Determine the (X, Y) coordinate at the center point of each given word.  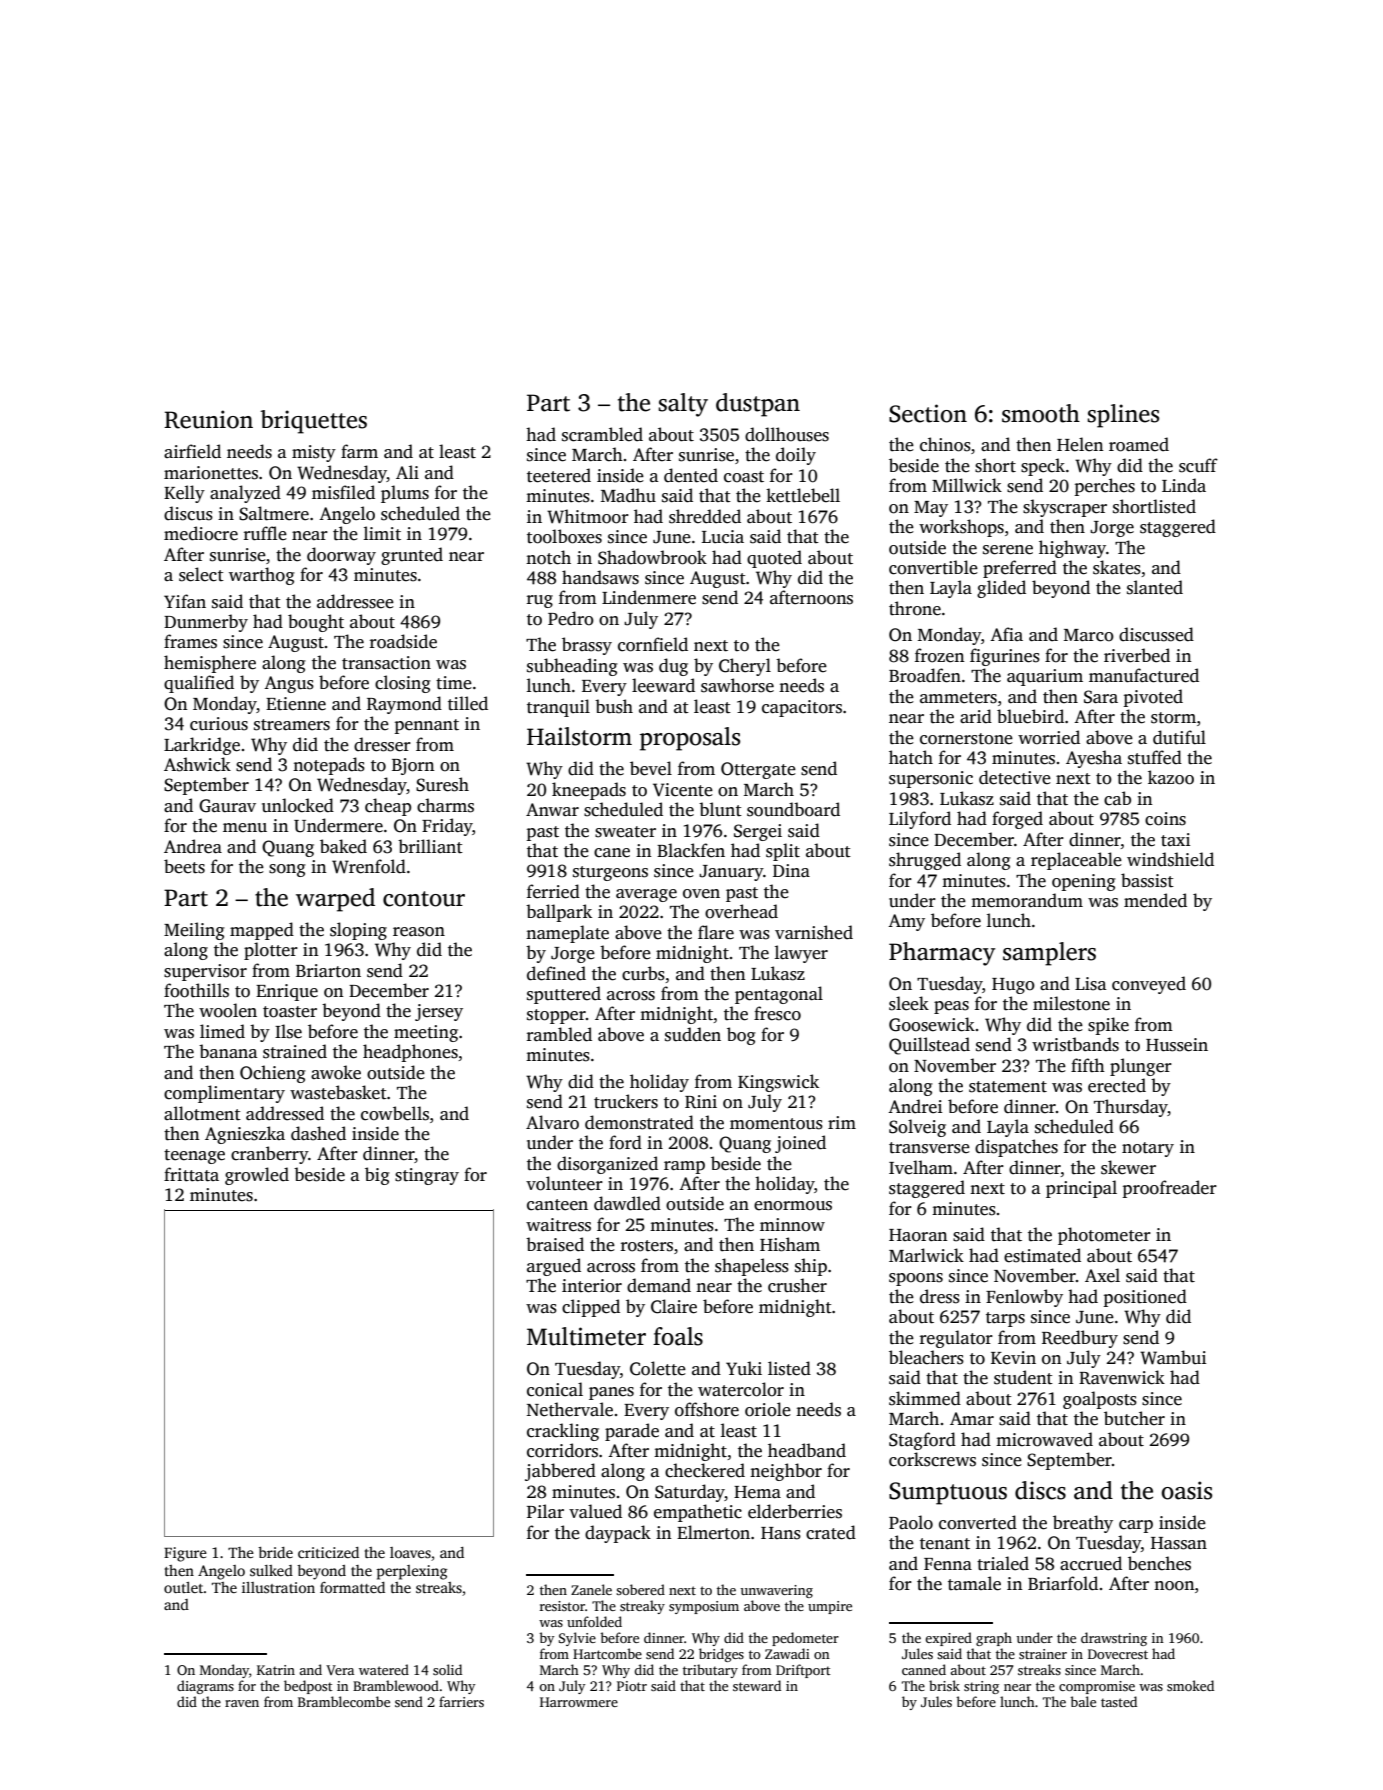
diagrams (205, 1687)
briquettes (313, 422)
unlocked (298, 805)
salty (683, 405)
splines (1123, 416)
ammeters (958, 698)
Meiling (194, 931)
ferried (553, 891)
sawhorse (737, 685)
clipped (591, 1308)
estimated (1042, 1255)
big (377, 1176)
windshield (1170, 859)
